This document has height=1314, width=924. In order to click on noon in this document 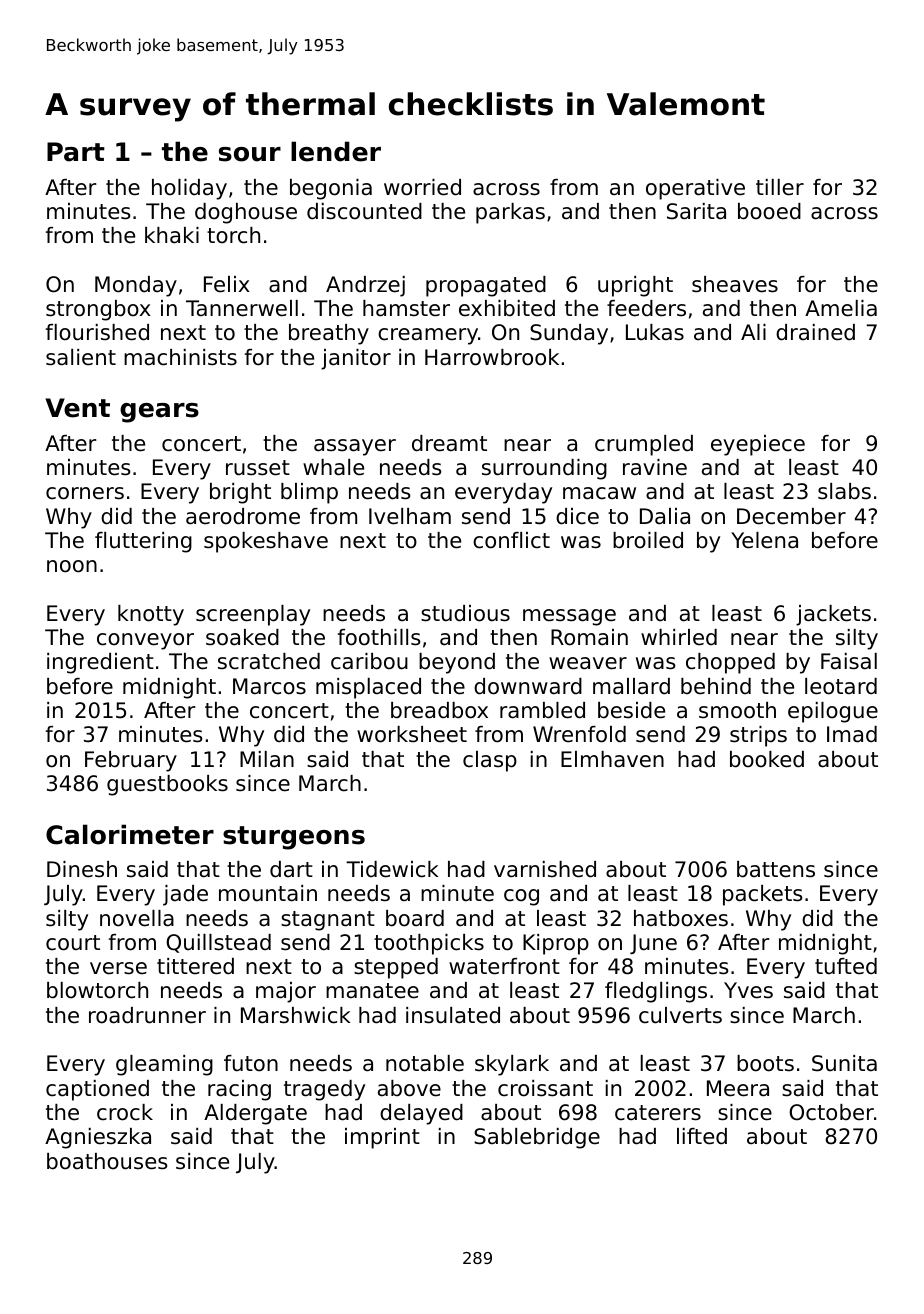, I will do `click(72, 566)`.
